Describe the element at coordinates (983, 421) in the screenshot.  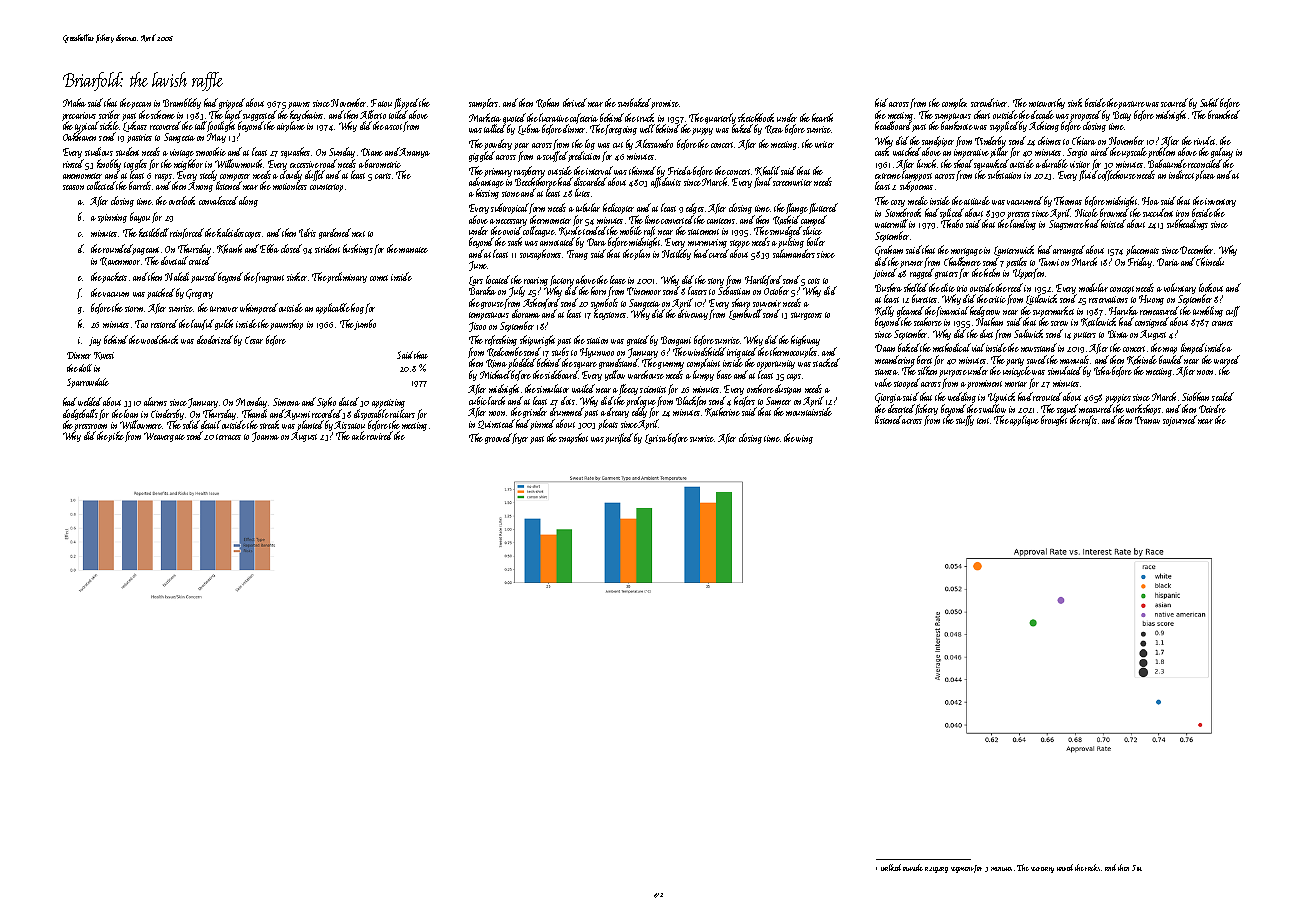
I see `tent` at that location.
